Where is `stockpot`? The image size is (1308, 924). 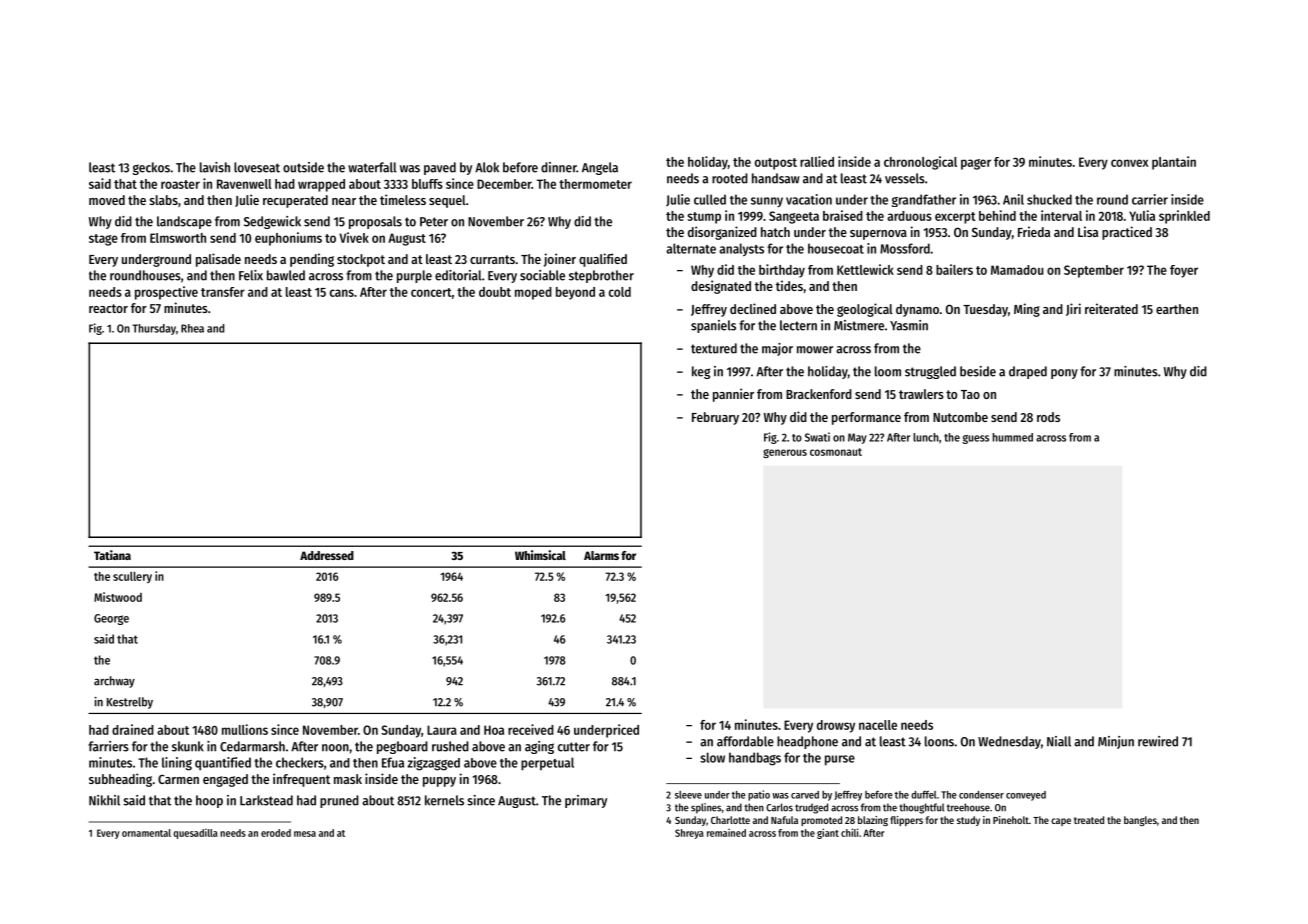
stockpot is located at coordinates (361, 260).
